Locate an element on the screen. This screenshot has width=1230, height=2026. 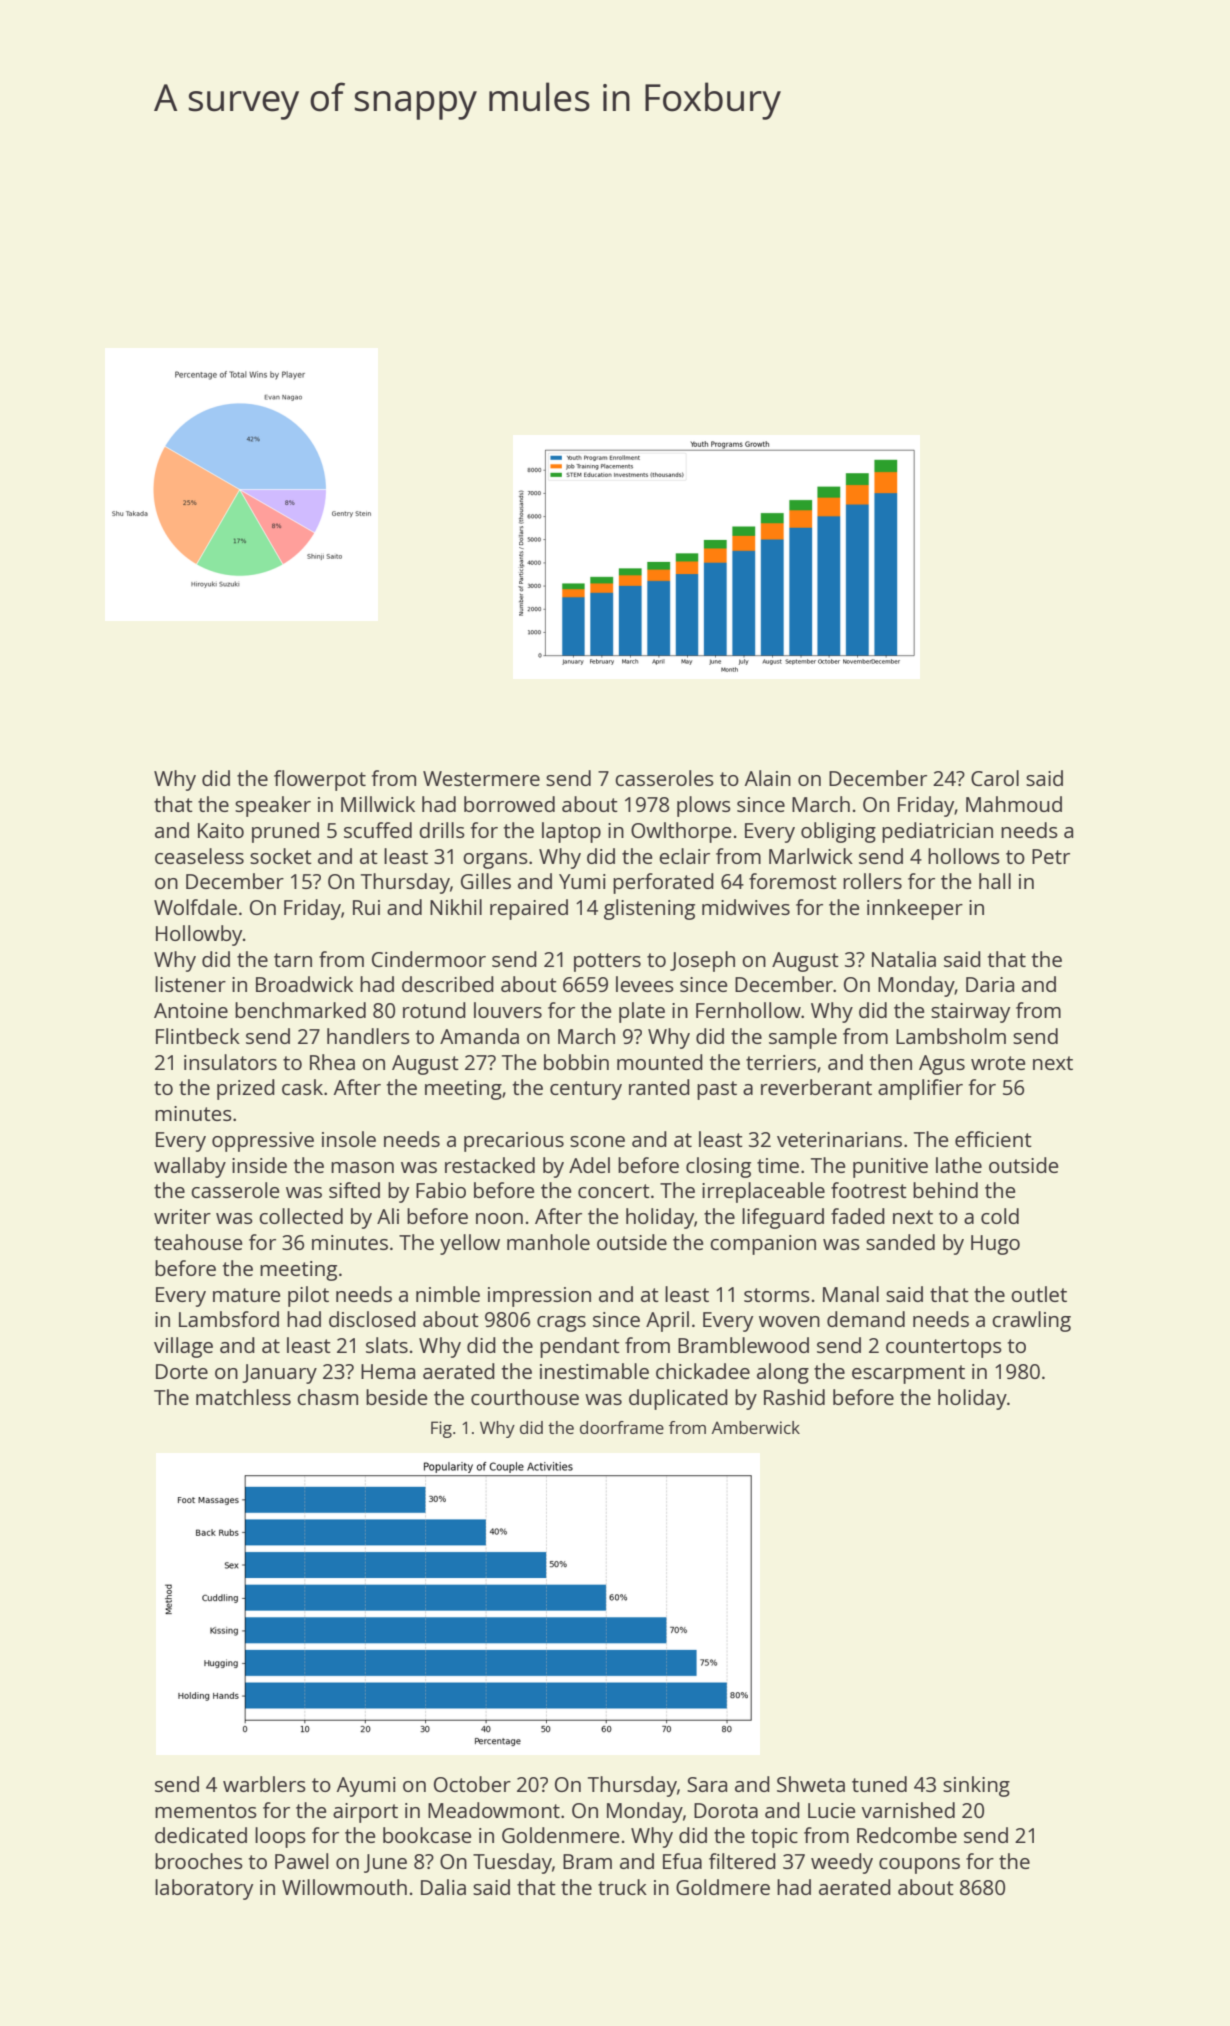
Daria is located at coordinates (990, 984).
